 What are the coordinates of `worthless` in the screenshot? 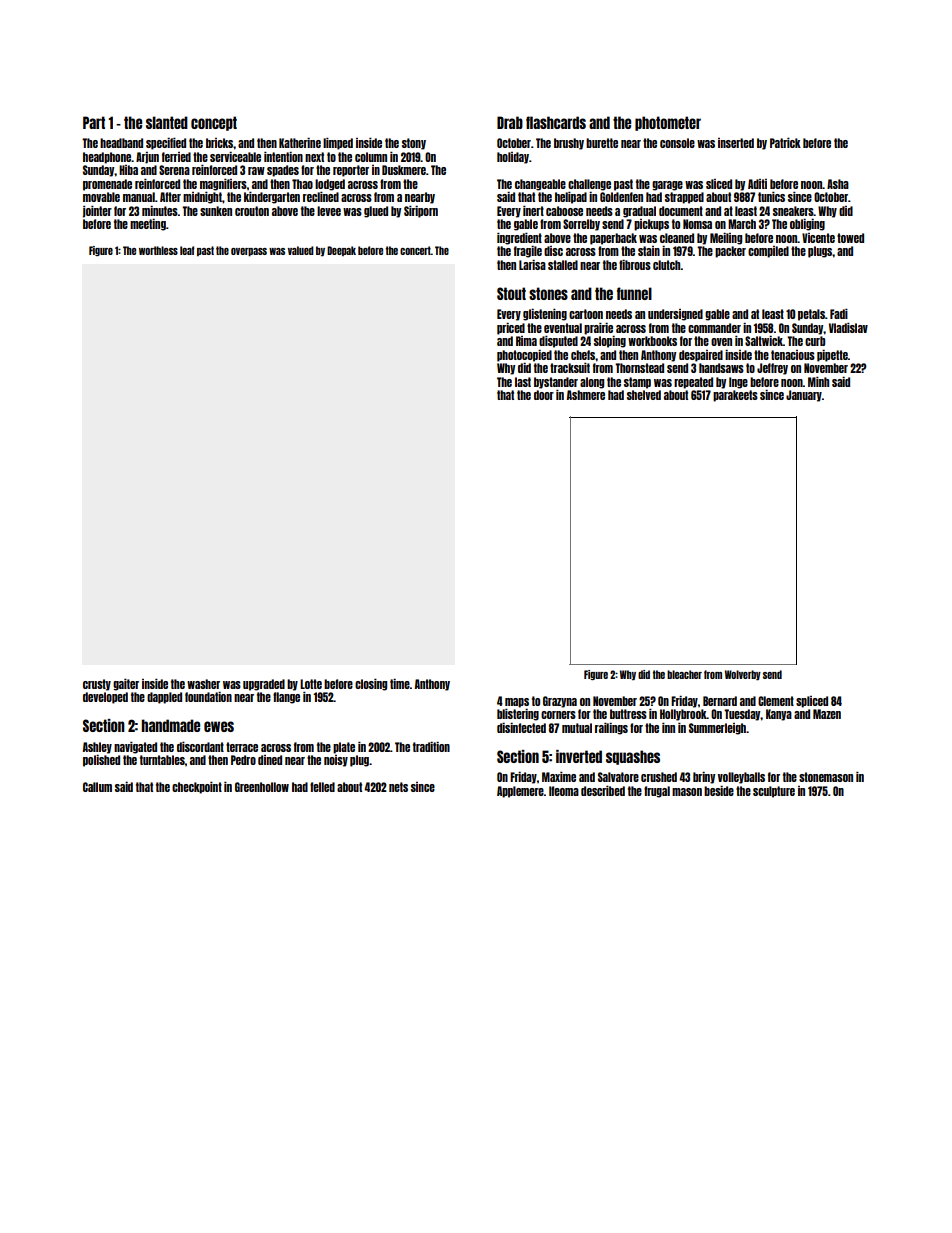 It's located at (158, 250).
